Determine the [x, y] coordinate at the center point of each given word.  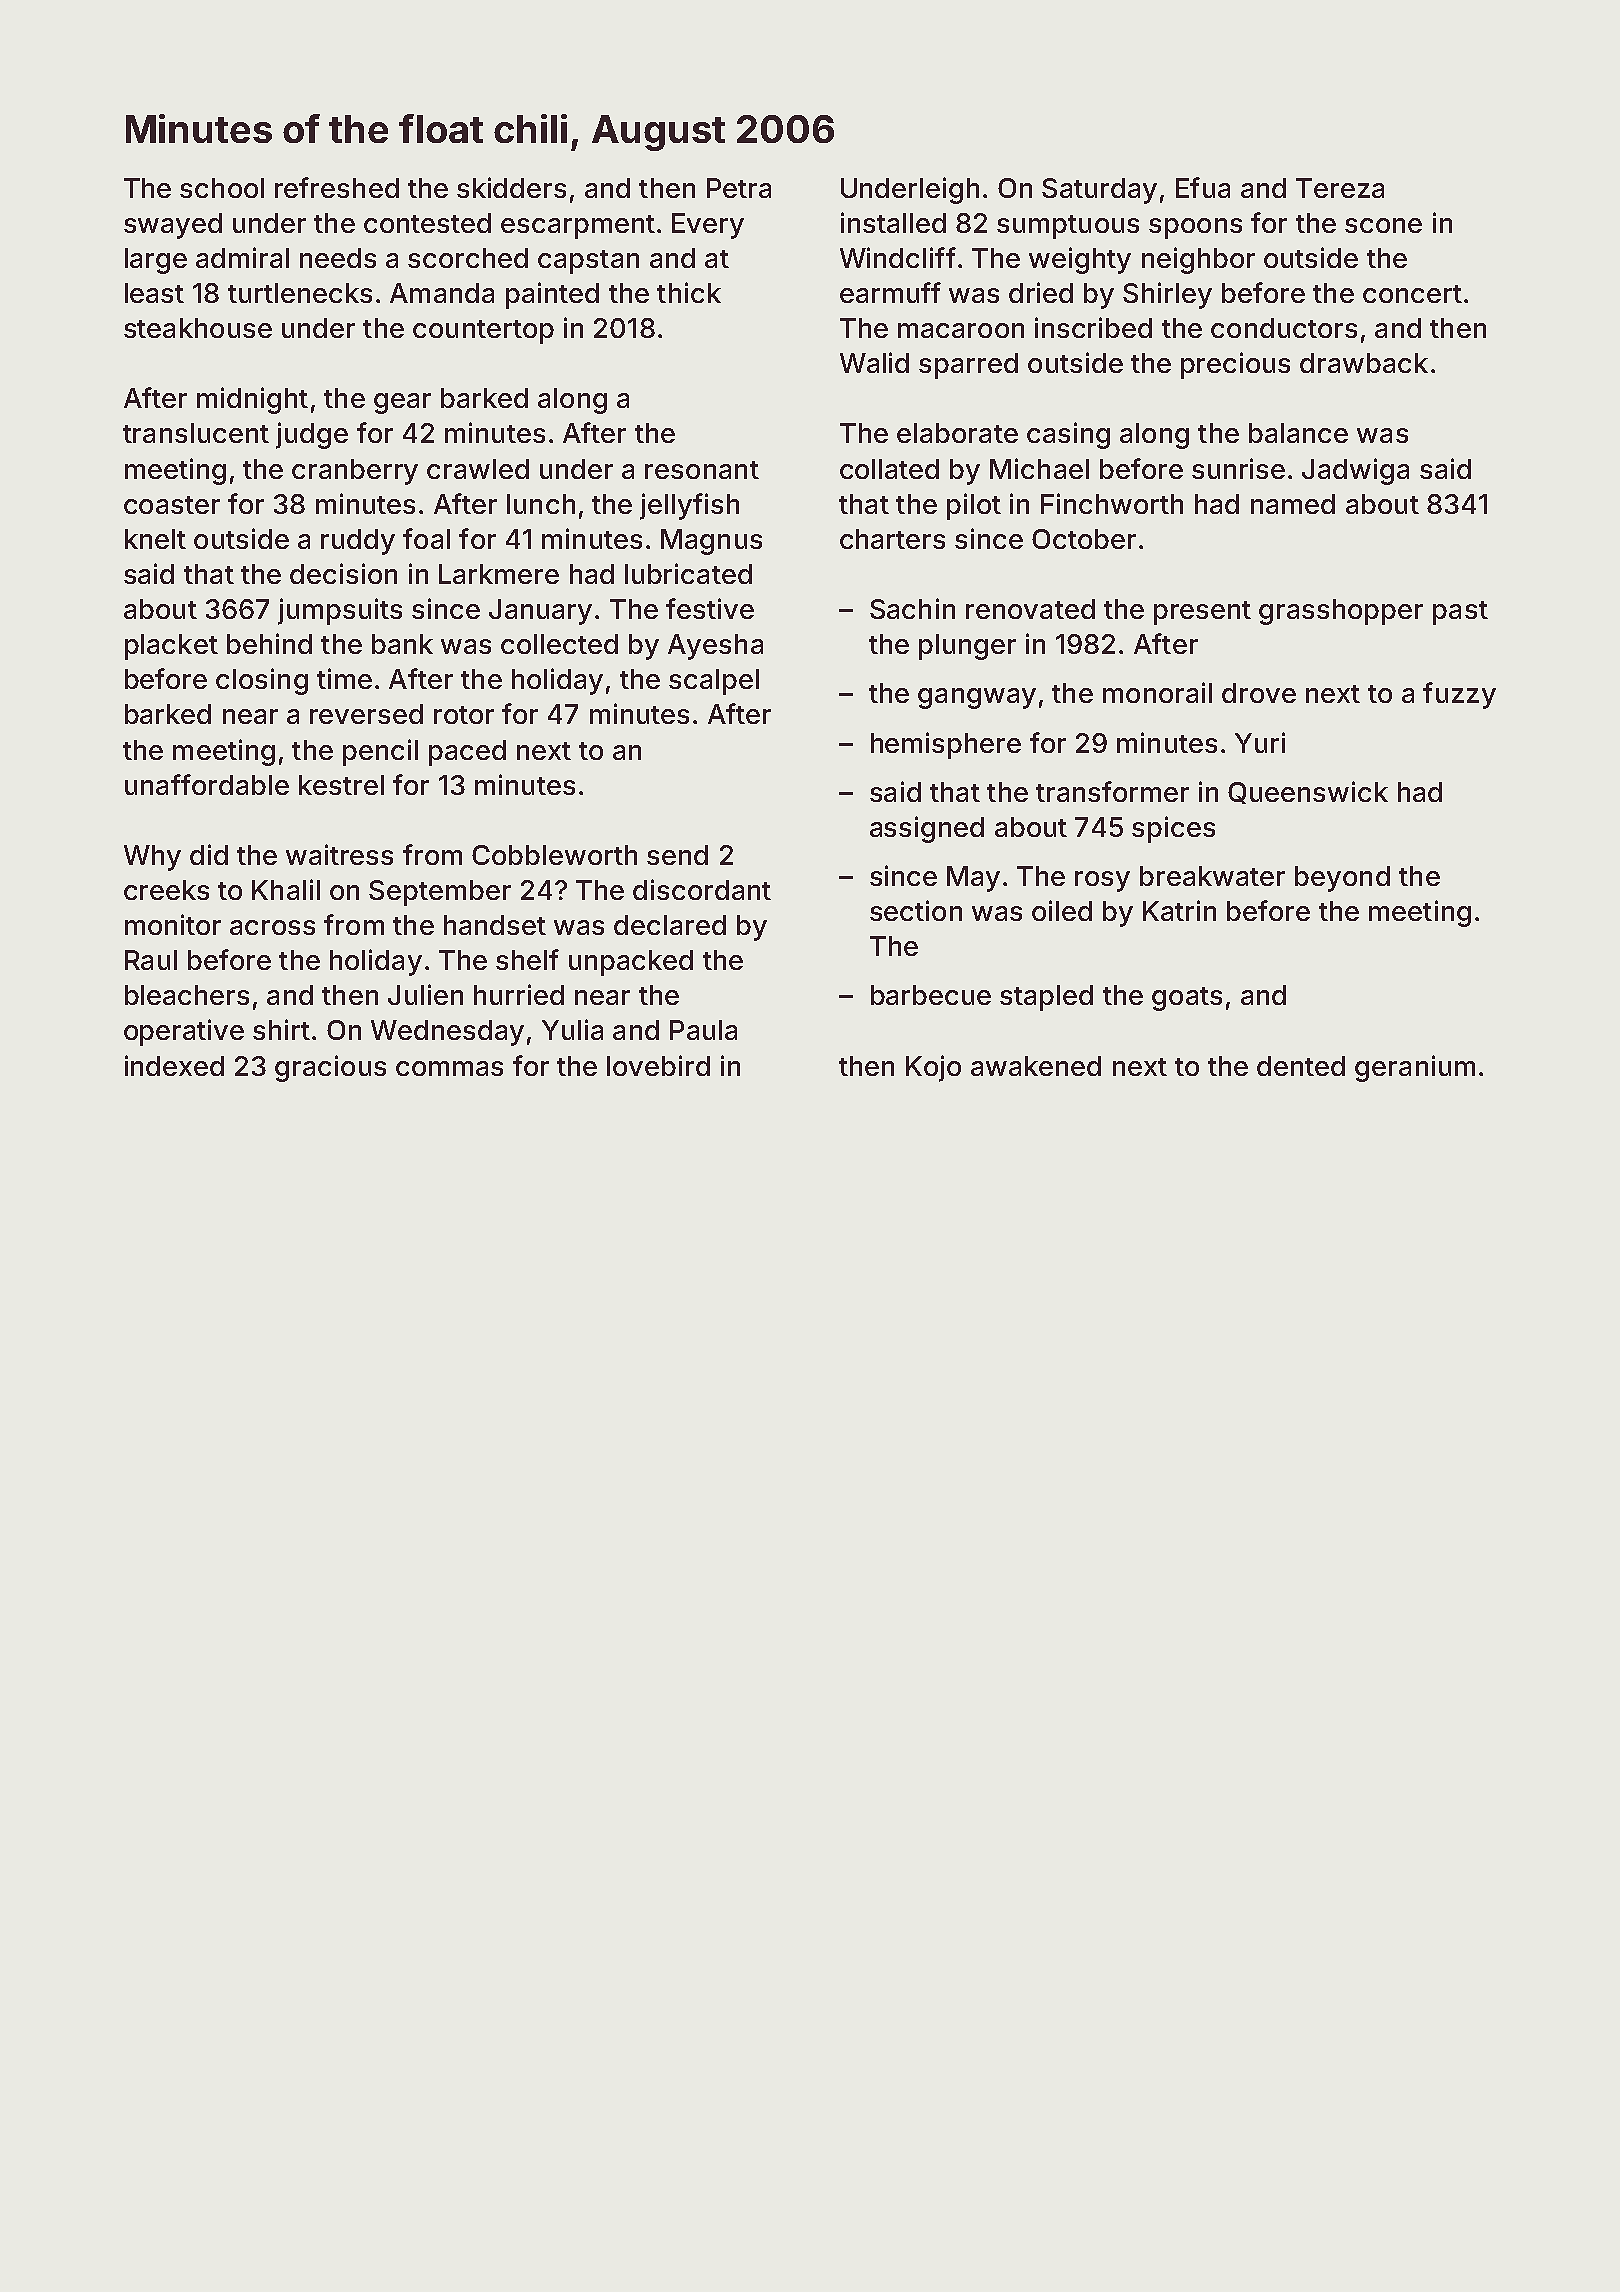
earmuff [890, 292]
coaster [172, 505]
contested [427, 223]
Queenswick [1308, 792]
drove [1259, 693]
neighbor [1198, 260]
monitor [173, 924]
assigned [927, 829]
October [1084, 539]
